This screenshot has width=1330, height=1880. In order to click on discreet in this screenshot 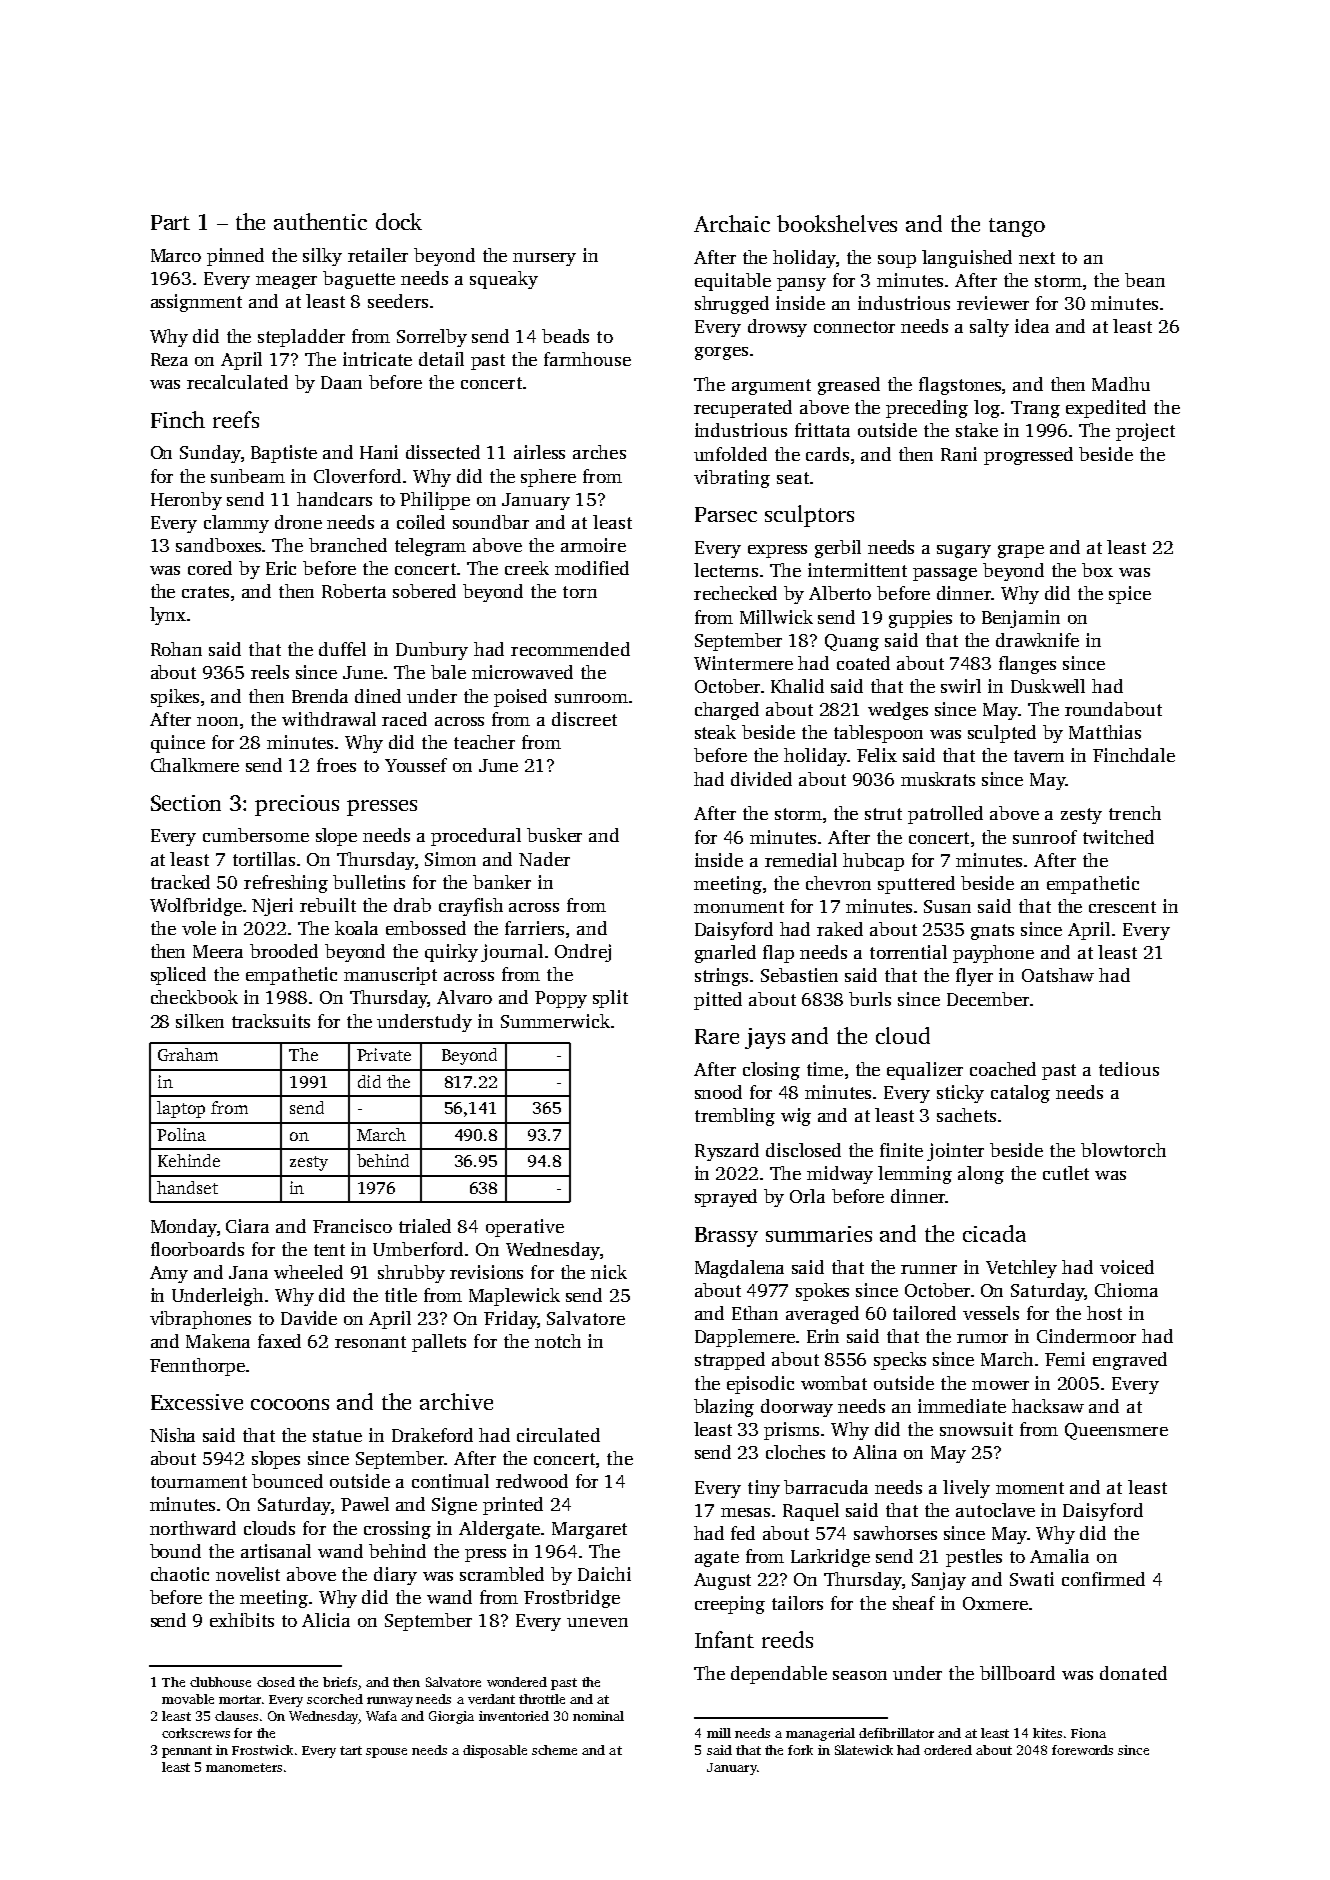, I will do `click(584, 719)`.
